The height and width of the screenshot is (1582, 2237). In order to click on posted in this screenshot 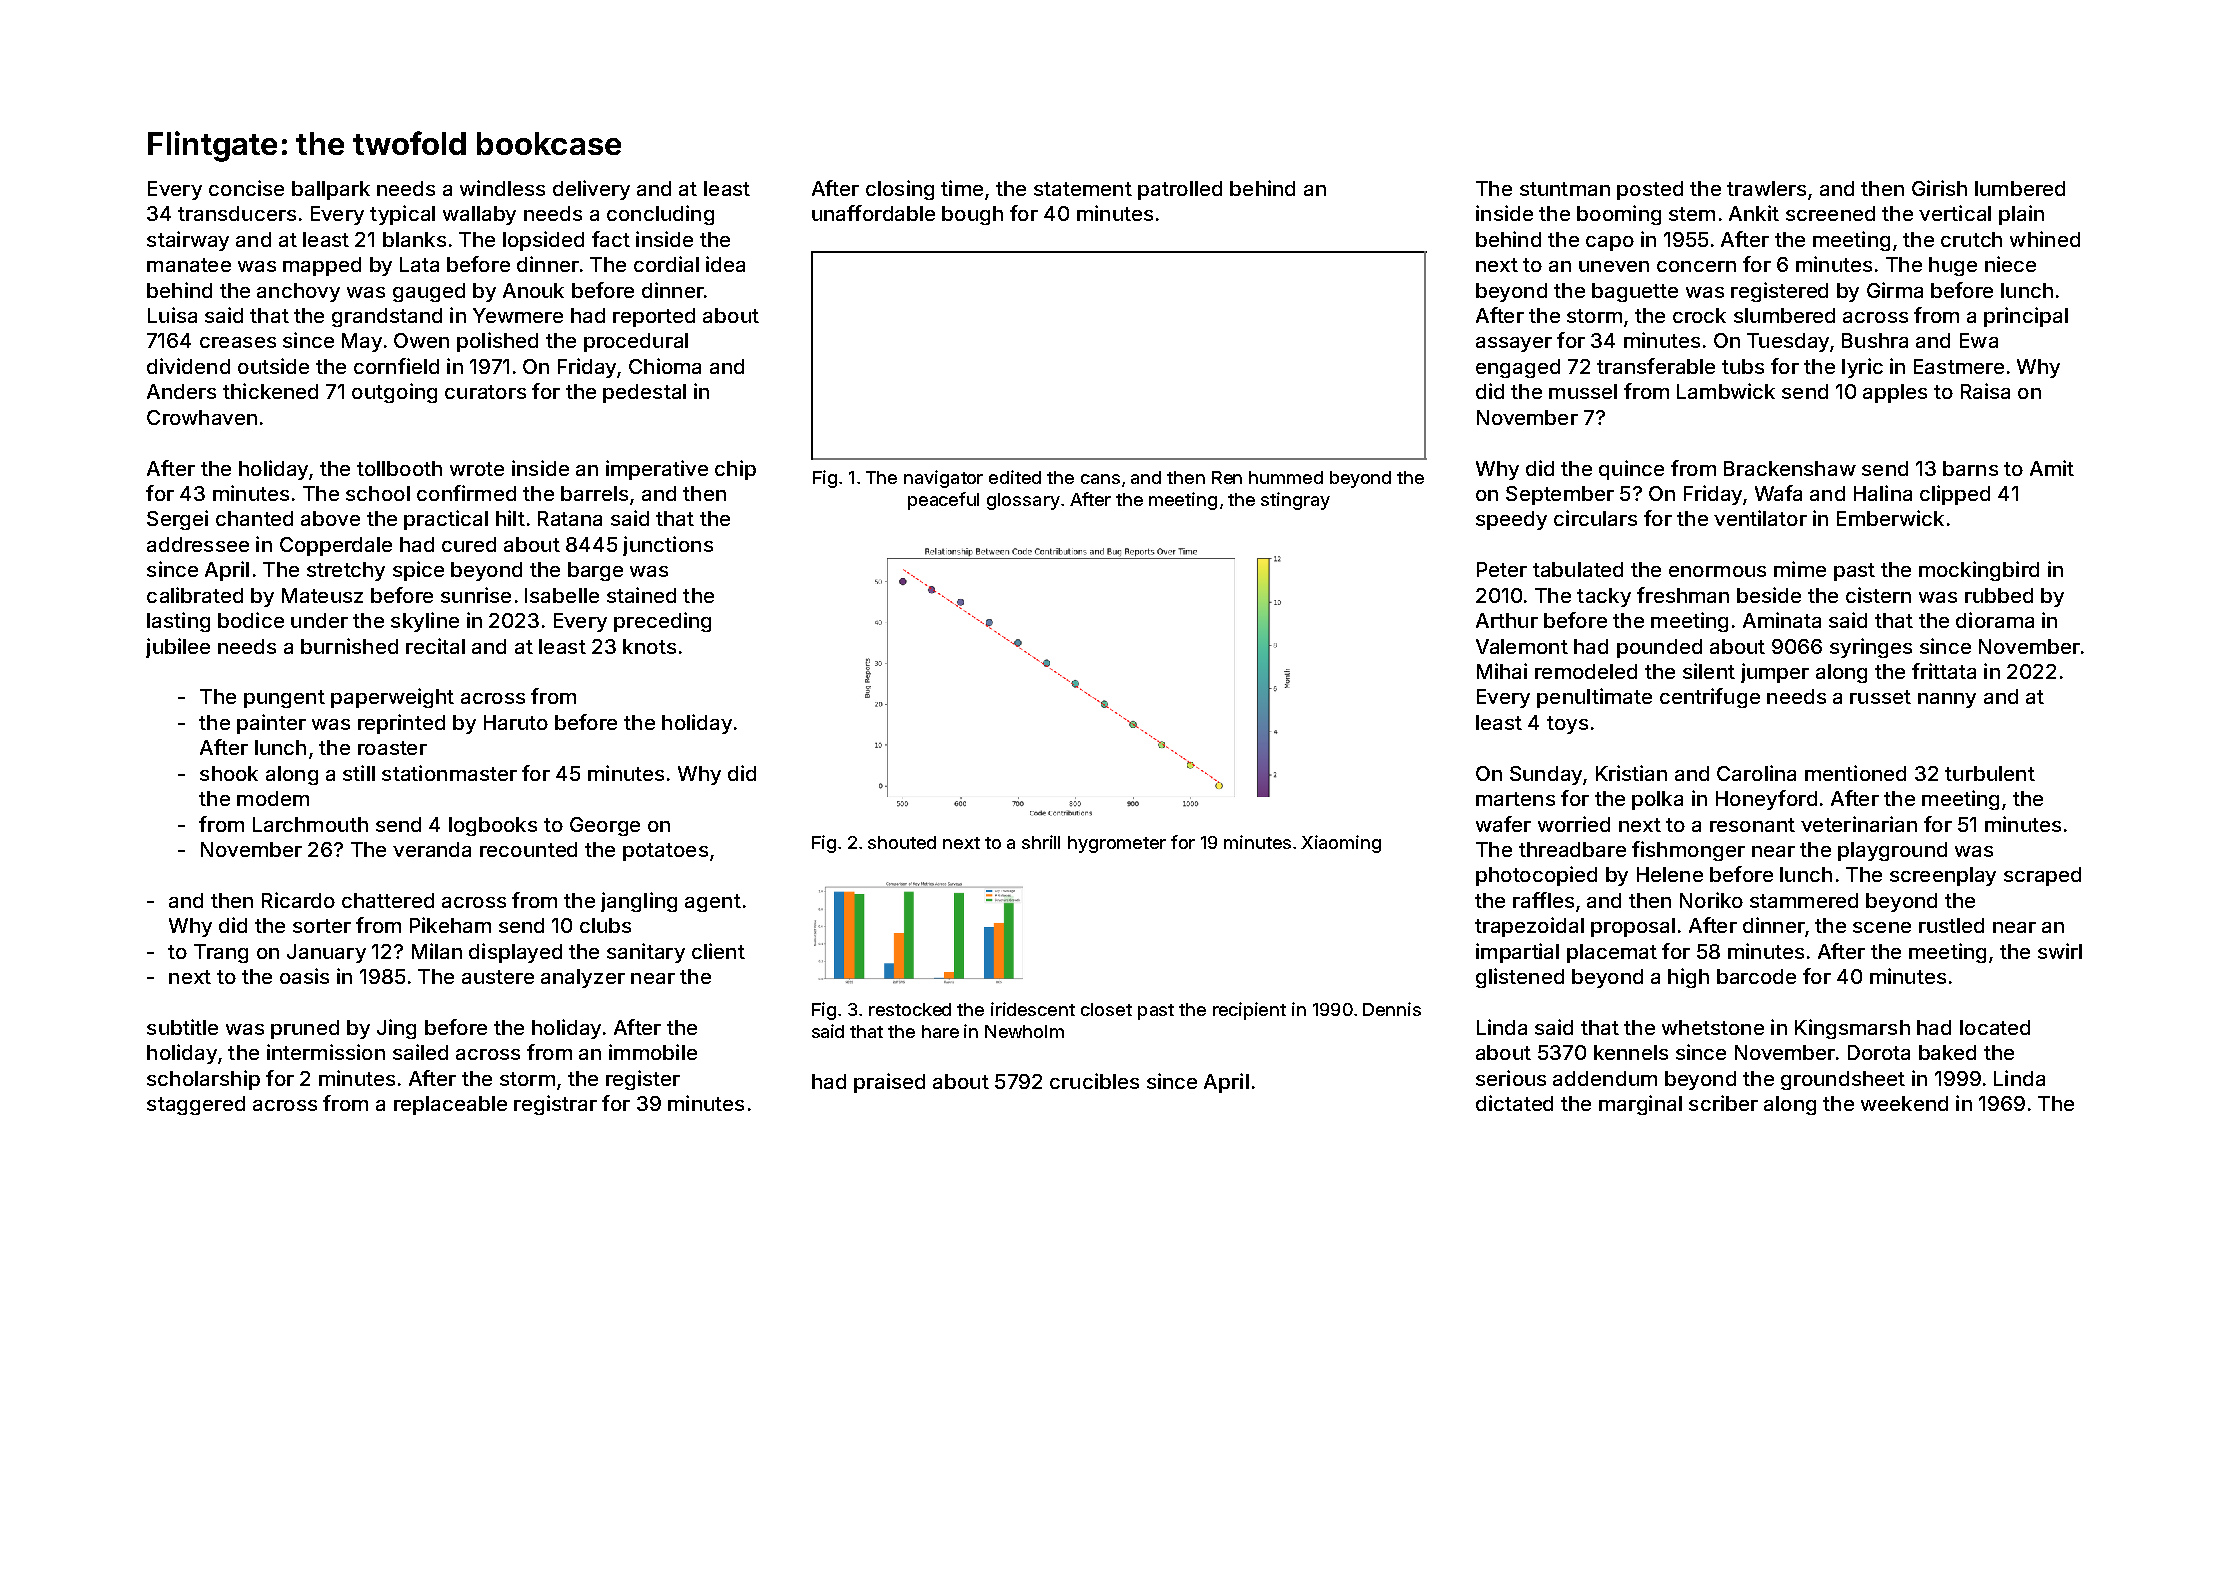, I will do `click(1650, 190)`.
